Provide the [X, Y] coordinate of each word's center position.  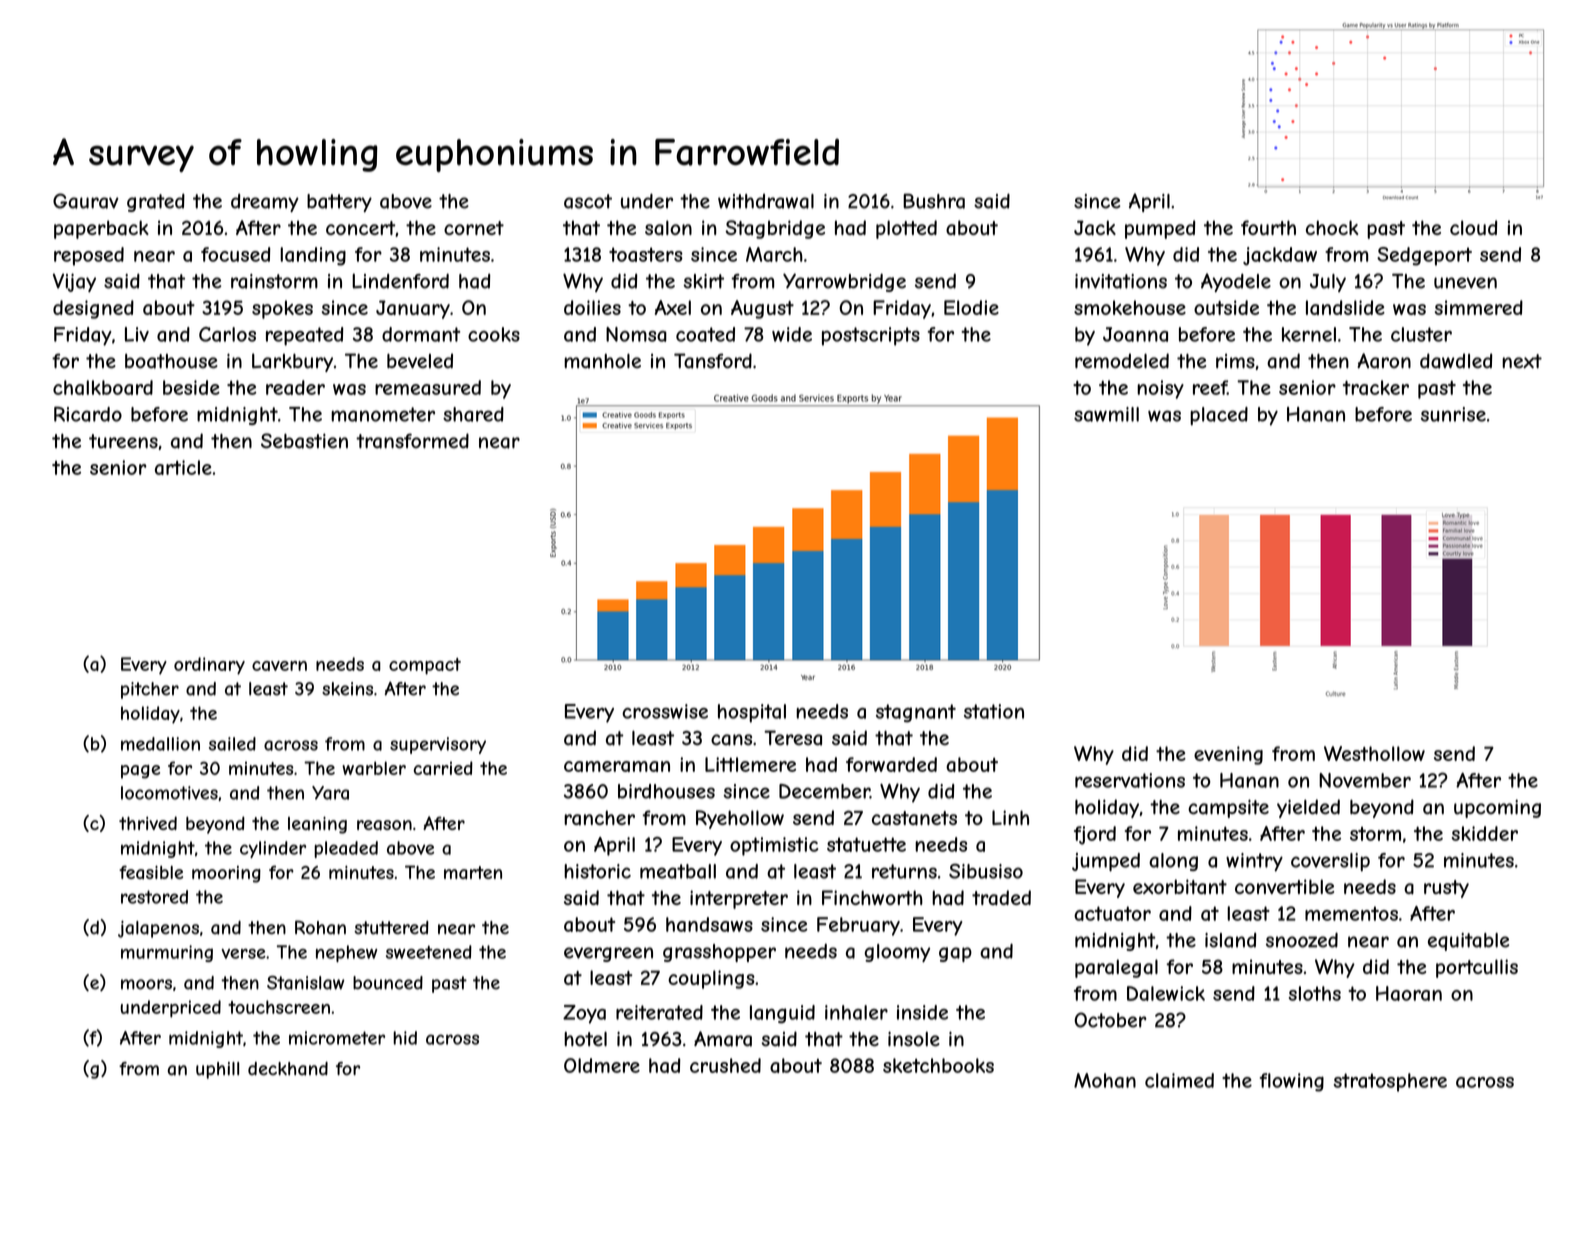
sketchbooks [938, 1065]
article [183, 467]
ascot [588, 201]
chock [1332, 227]
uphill [217, 1070]
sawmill [1106, 414]
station [994, 711]
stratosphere [1390, 1082]
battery [339, 203]
